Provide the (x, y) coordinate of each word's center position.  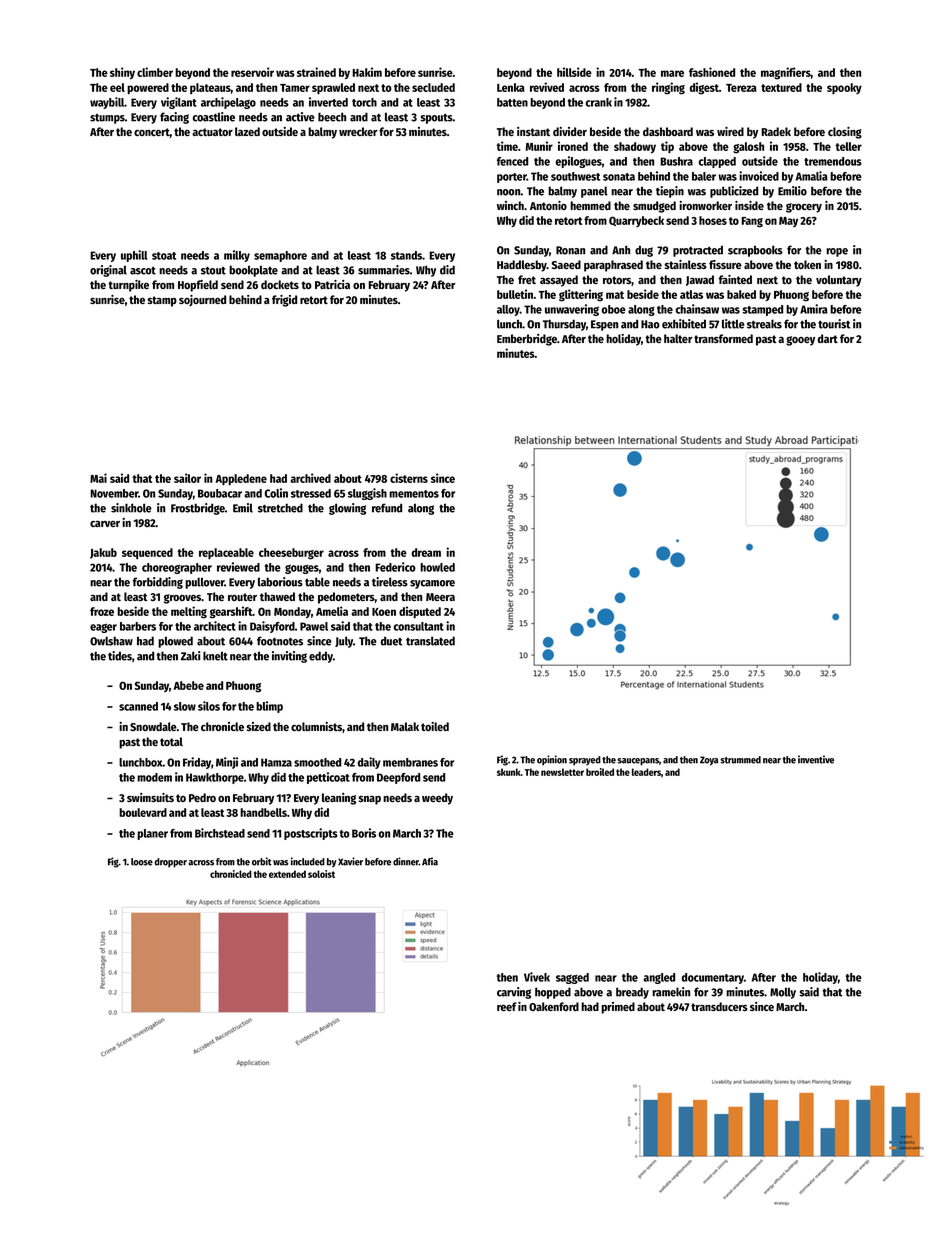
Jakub (103, 553)
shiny (122, 73)
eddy (321, 657)
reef (507, 1006)
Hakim (367, 72)
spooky (844, 88)
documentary (713, 978)
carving (514, 993)
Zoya (709, 761)
